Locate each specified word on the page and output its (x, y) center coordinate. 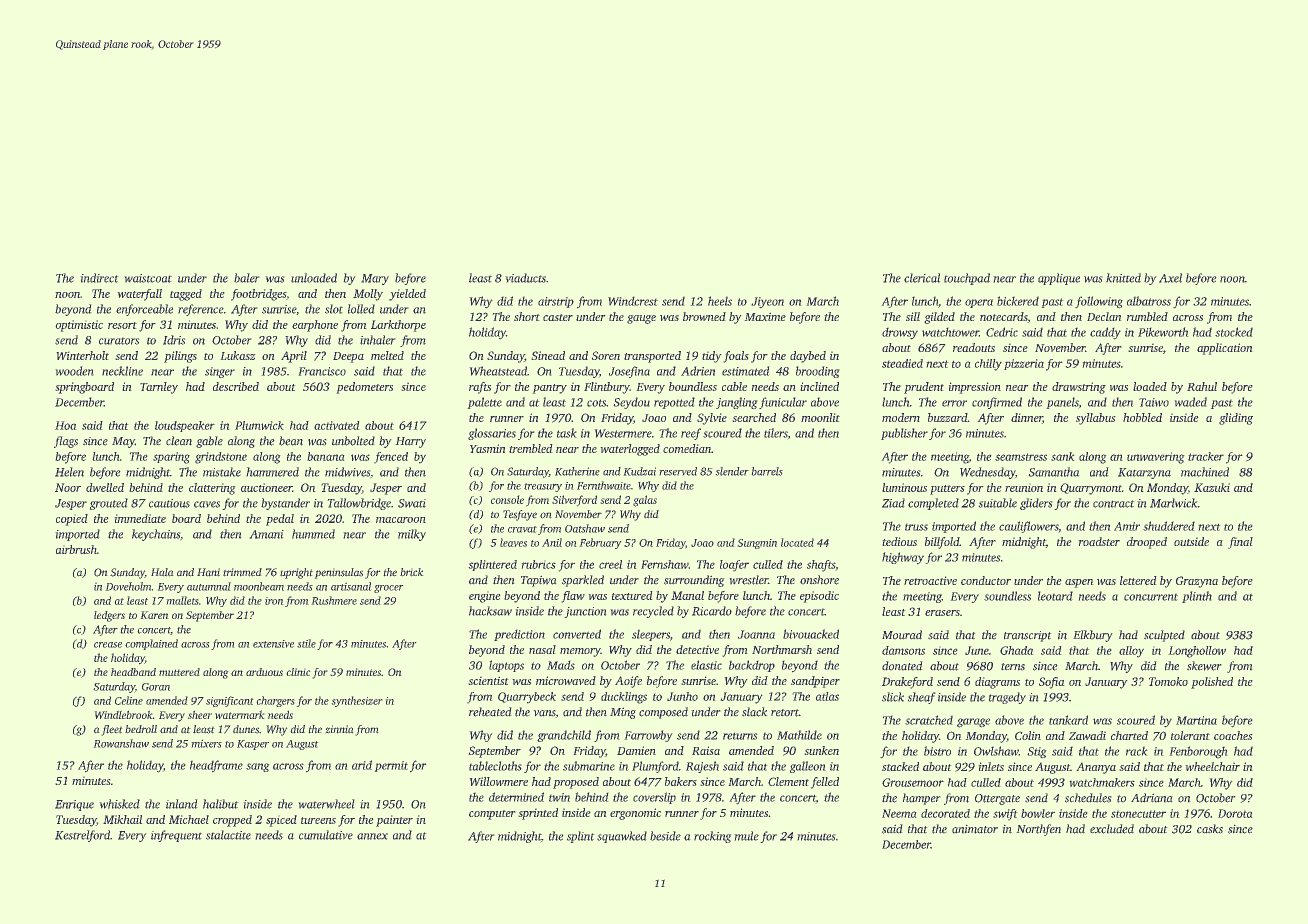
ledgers (109, 616)
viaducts (526, 278)
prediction (519, 635)
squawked (622, 837)
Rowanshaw (121, 743)
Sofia (1051, 683)
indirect (99, 278)
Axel (1170, 278)
